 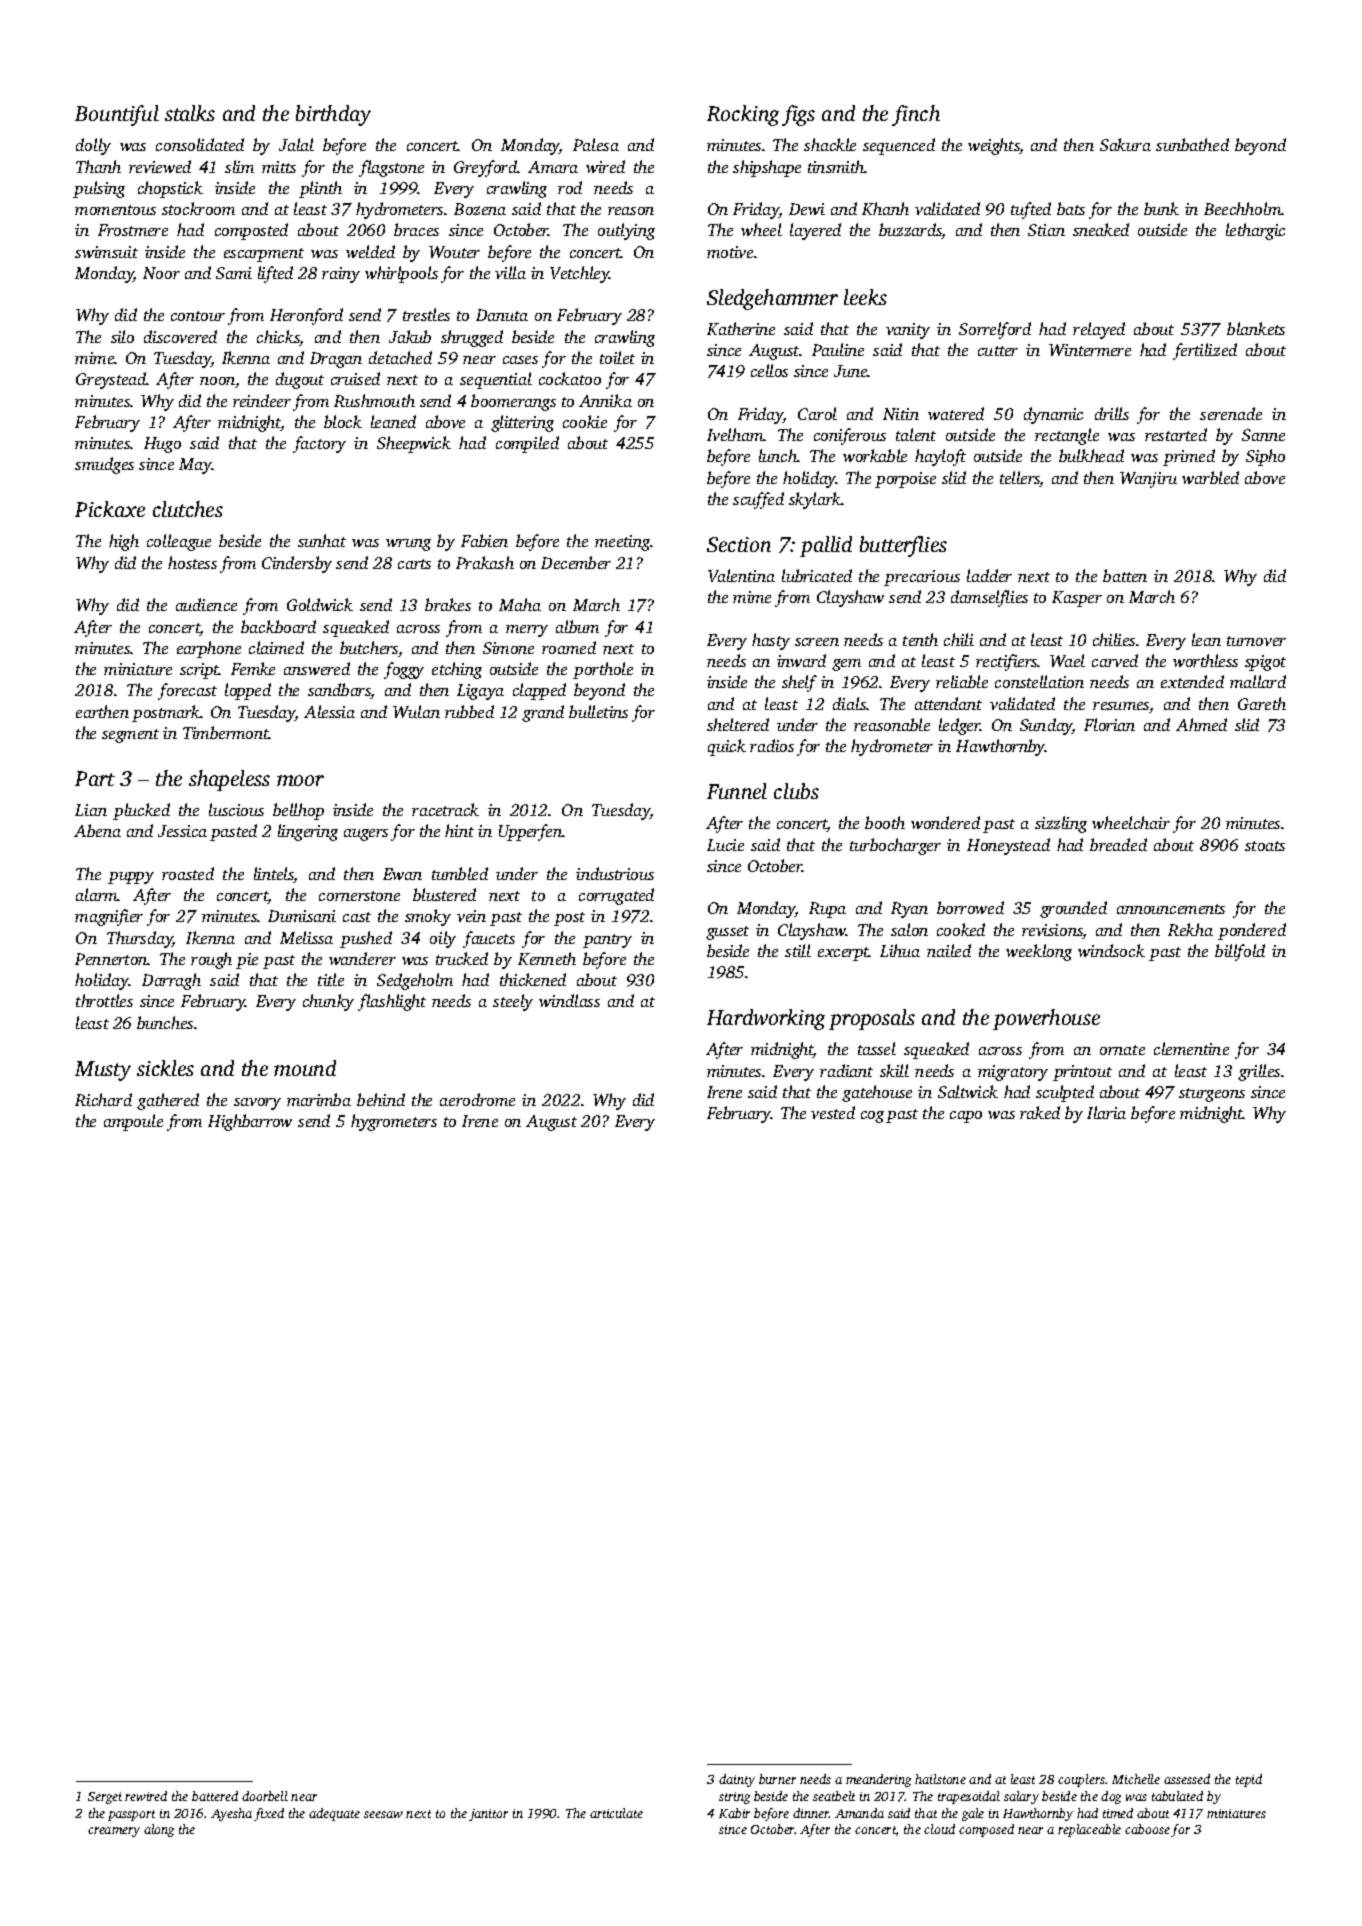 I want to click on aerodrome, so click(x=477, y=1099).
